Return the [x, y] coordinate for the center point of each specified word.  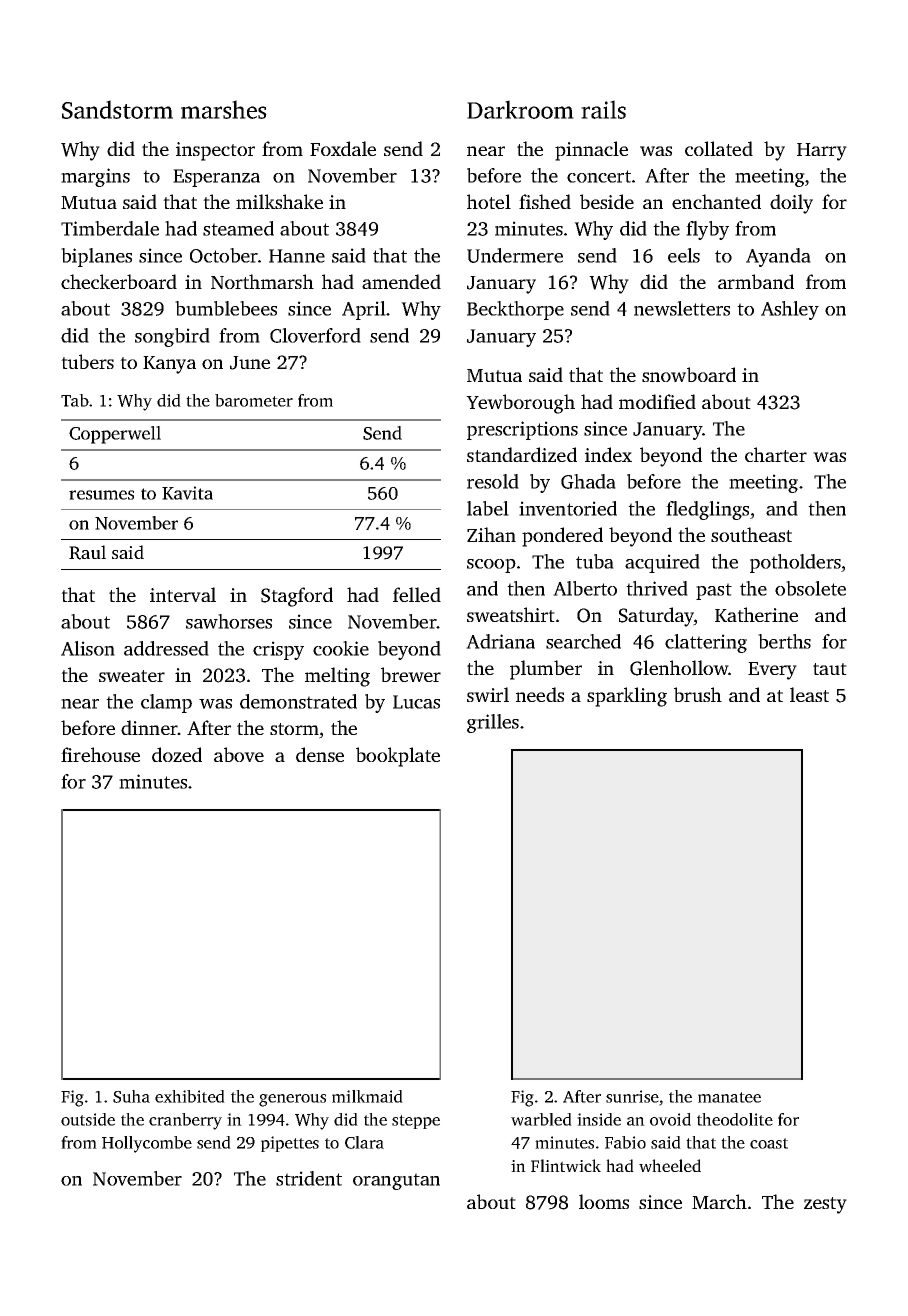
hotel [489, 201]
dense [320, 754]
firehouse [100, 754]
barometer [254, 400]
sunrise [632, 1096]
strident [309, 1178]
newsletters [682, 308]
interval [183, 594]
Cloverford [315, 335]
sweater [132, 676]
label [488, 508]
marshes [224, 109]
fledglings [707, 510]
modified [657, 401]
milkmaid [367, 1096]
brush [698, 694]
